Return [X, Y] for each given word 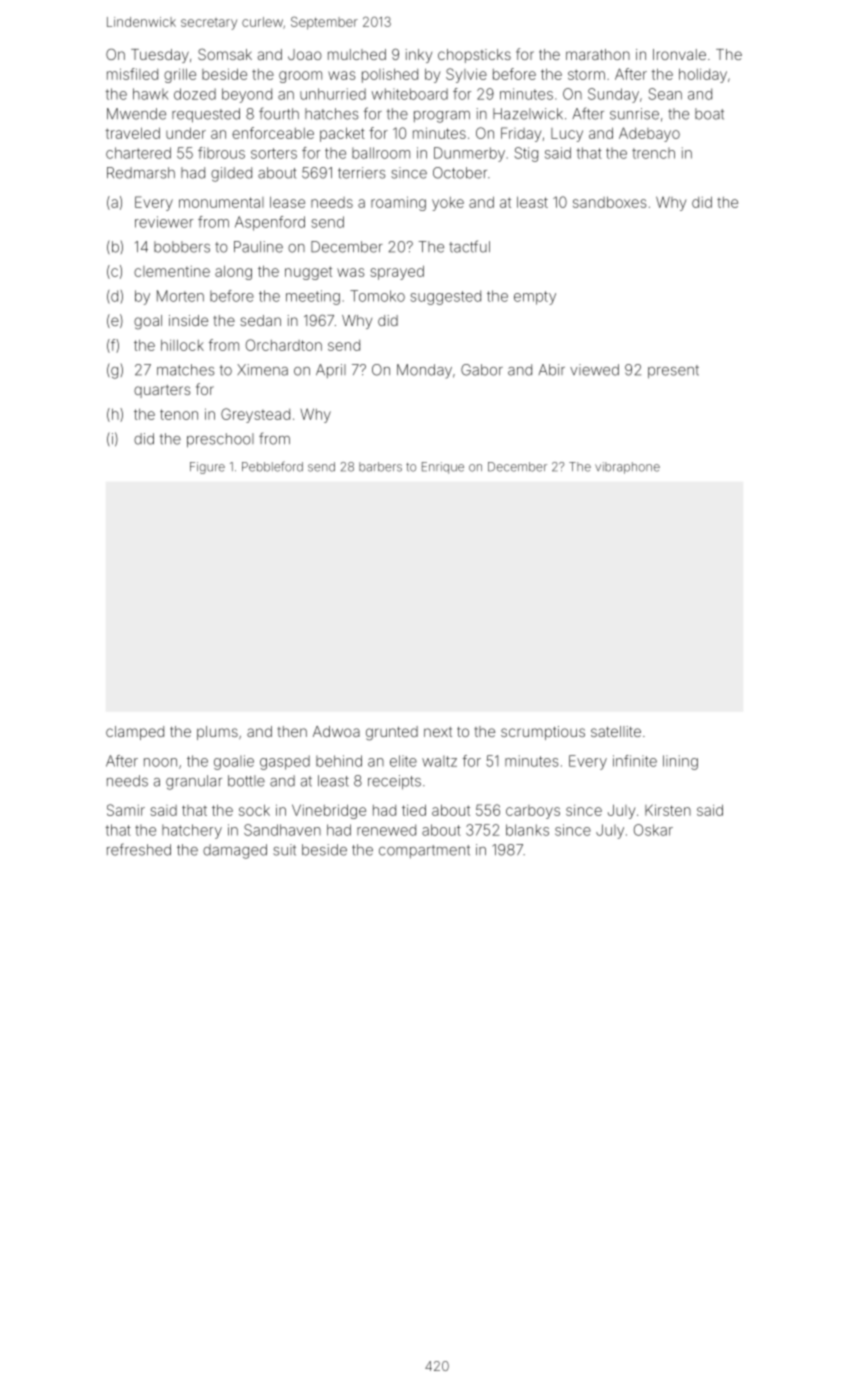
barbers [380, 467]
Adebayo [649, 134]
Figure [207, 468]
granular [194, 782]
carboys [533, 812]
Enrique [443, 468]
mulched [357, 54]
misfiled [132, 74]
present [673, 371]
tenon [179, 414]
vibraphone [627, 468]
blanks [527, 830]
